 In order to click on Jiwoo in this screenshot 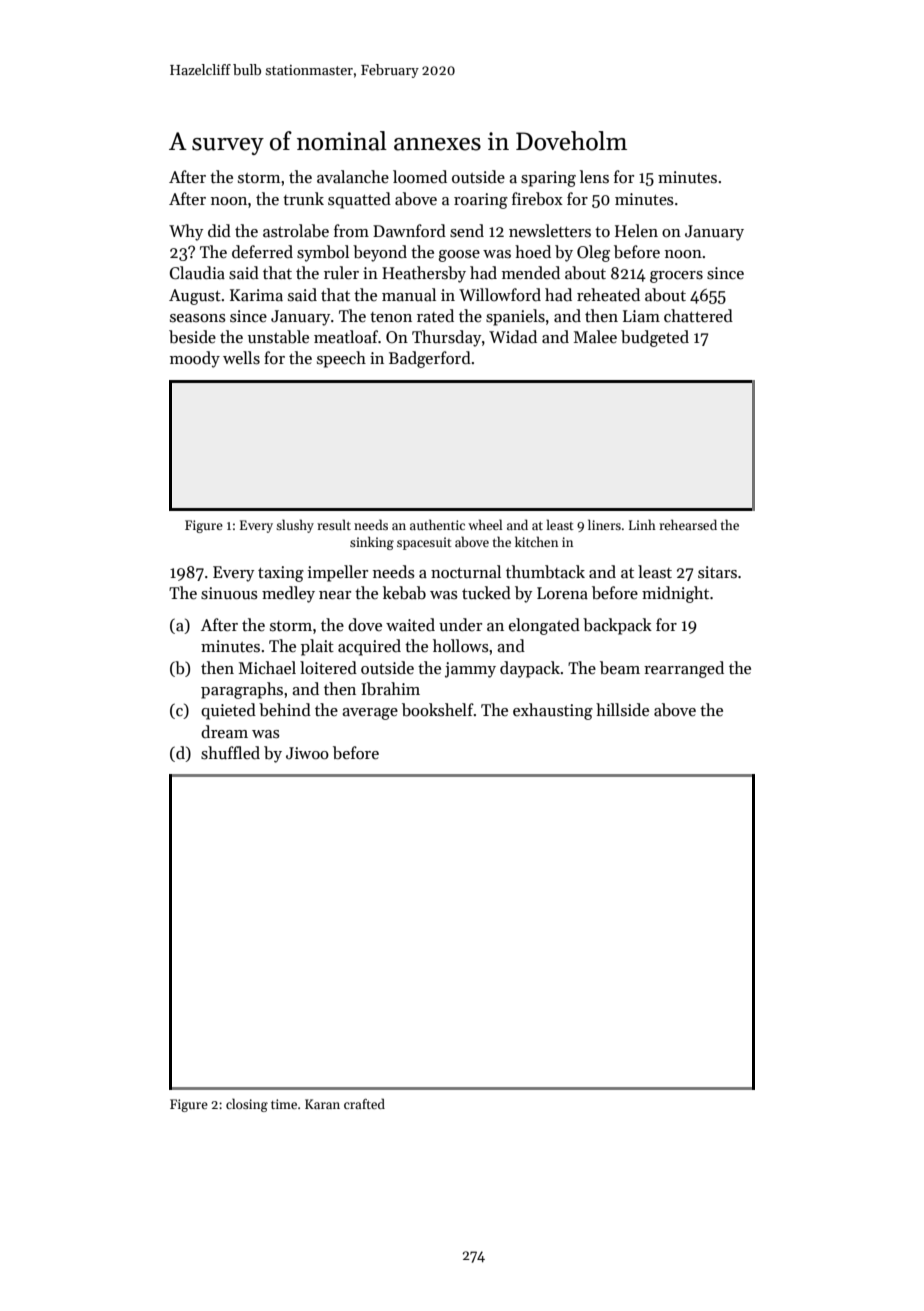, I will do `click(307, 753)`.
